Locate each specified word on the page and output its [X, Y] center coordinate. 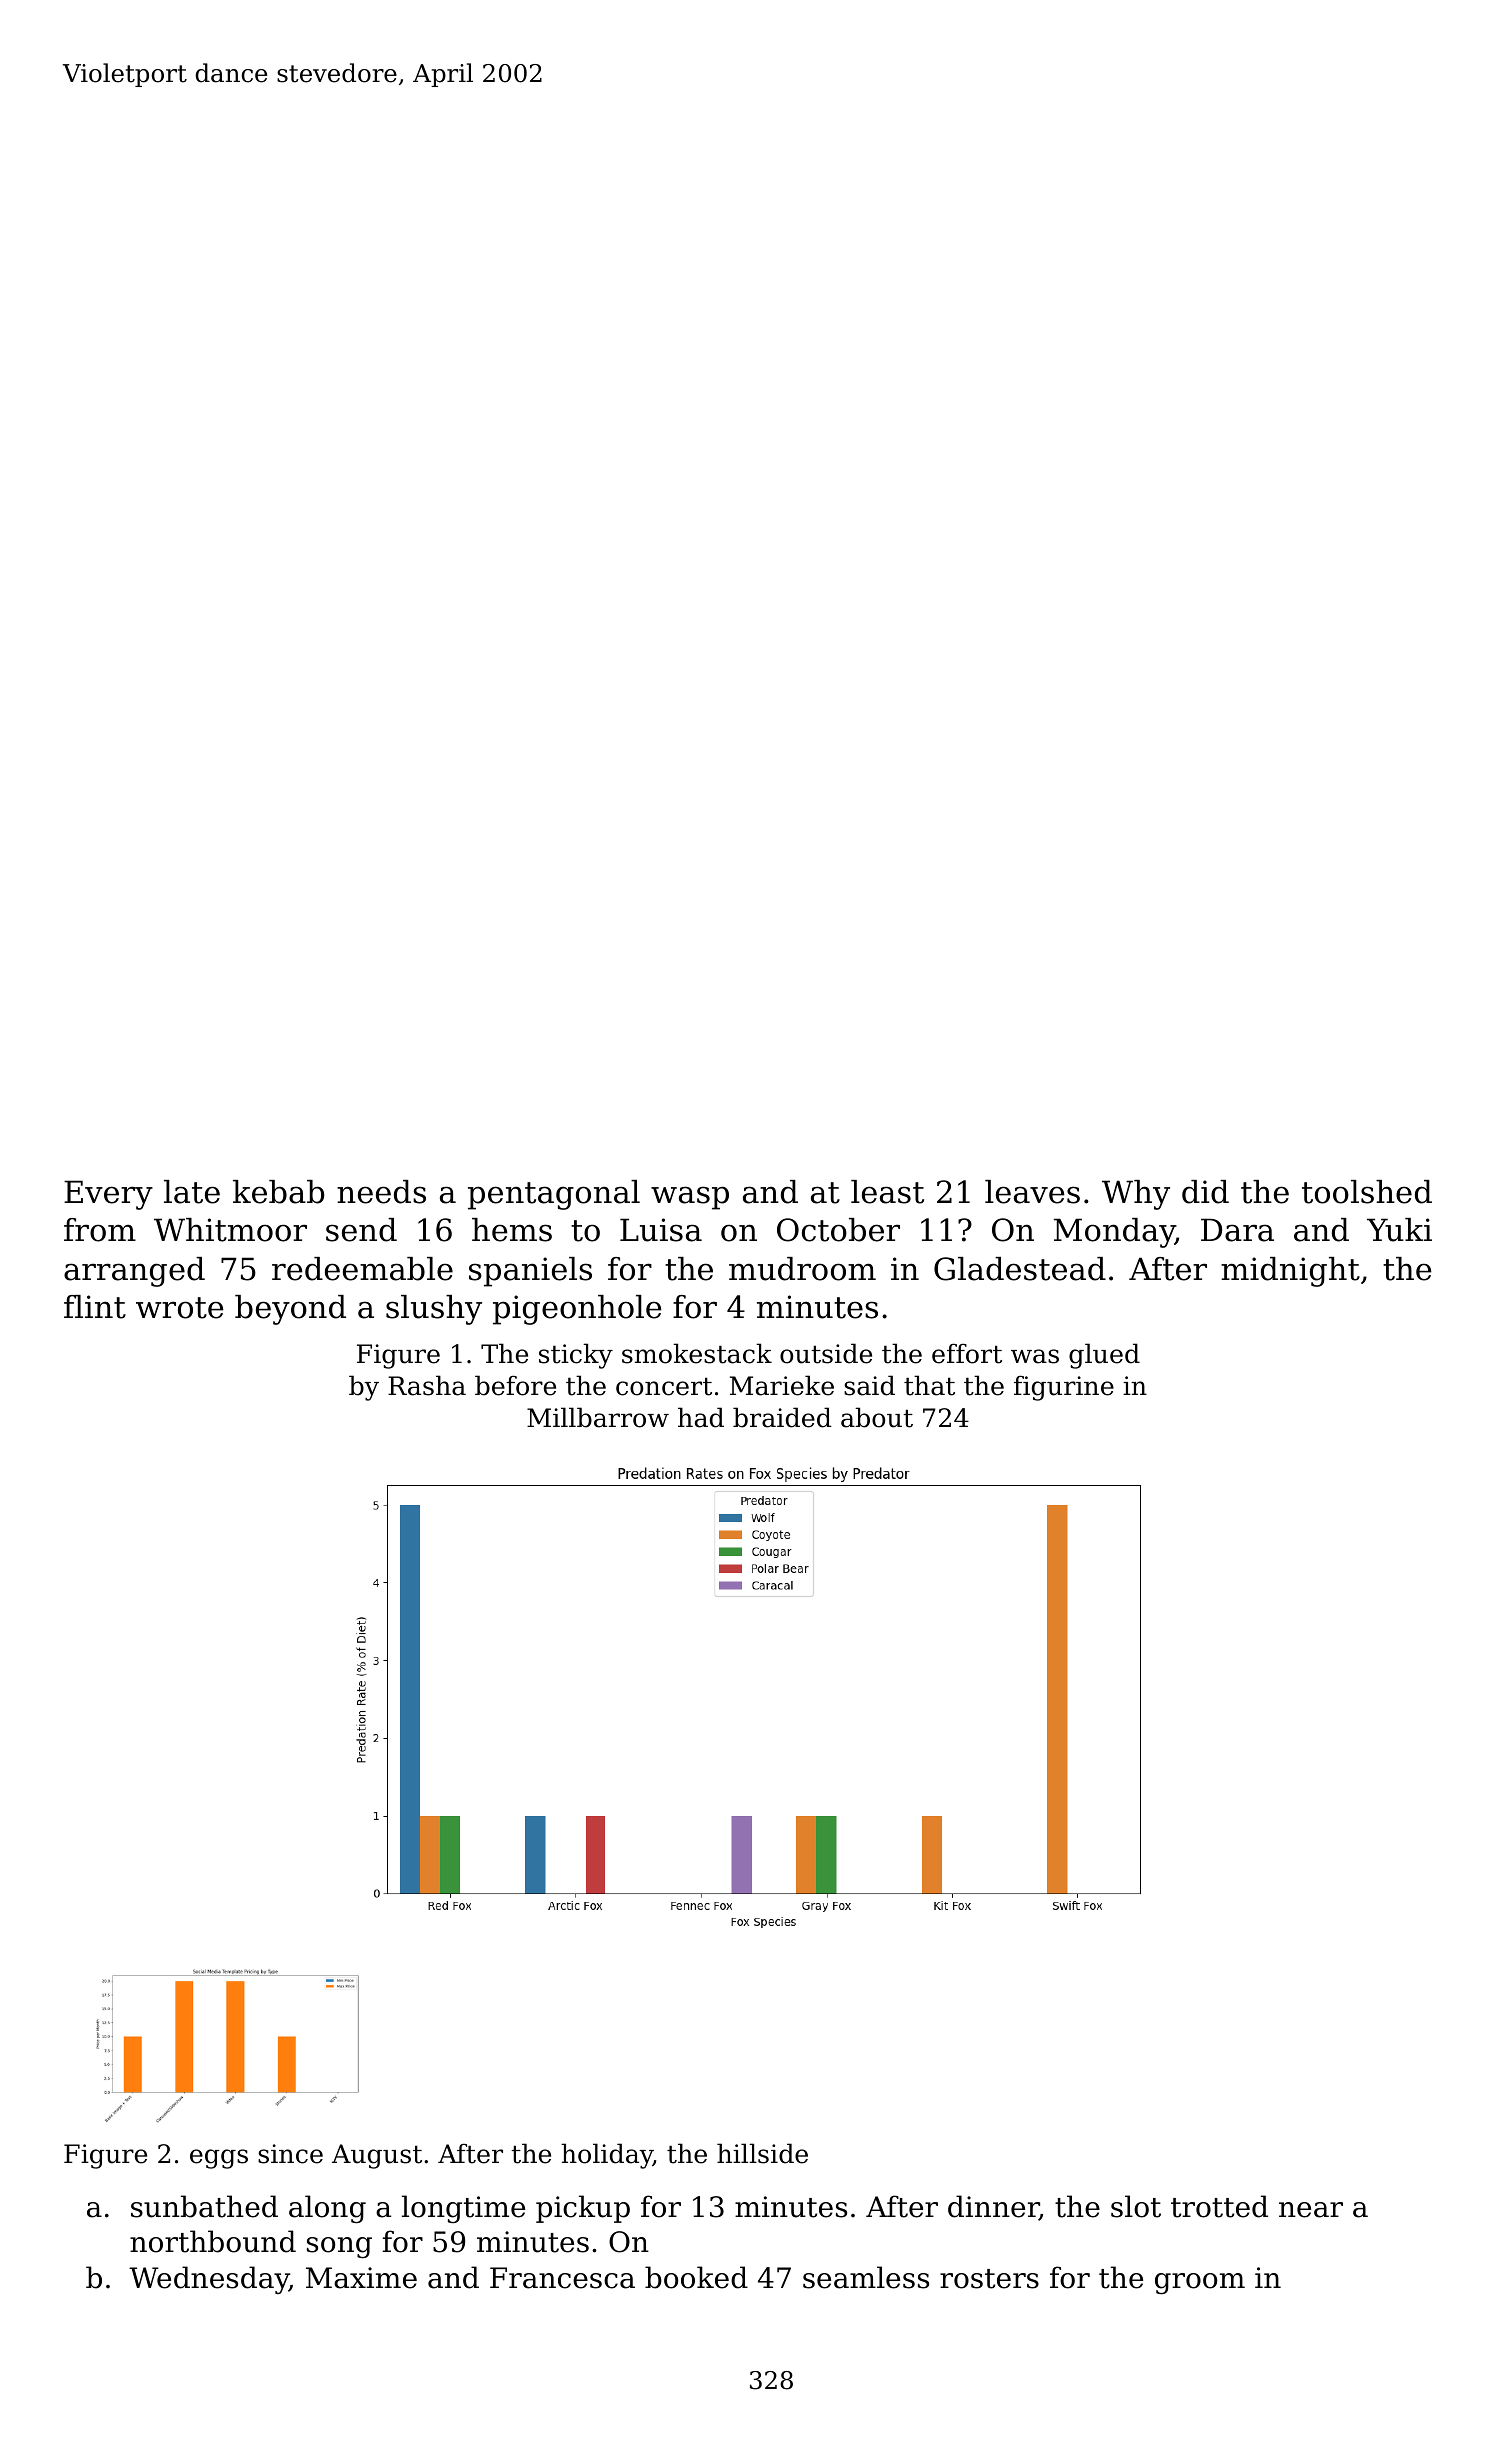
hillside [762, 2153]
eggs [219, 2159]
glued [1104, 1356]
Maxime [361, 2278]
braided [782, 1417]
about [877, 1417]
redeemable [362, 1269]
